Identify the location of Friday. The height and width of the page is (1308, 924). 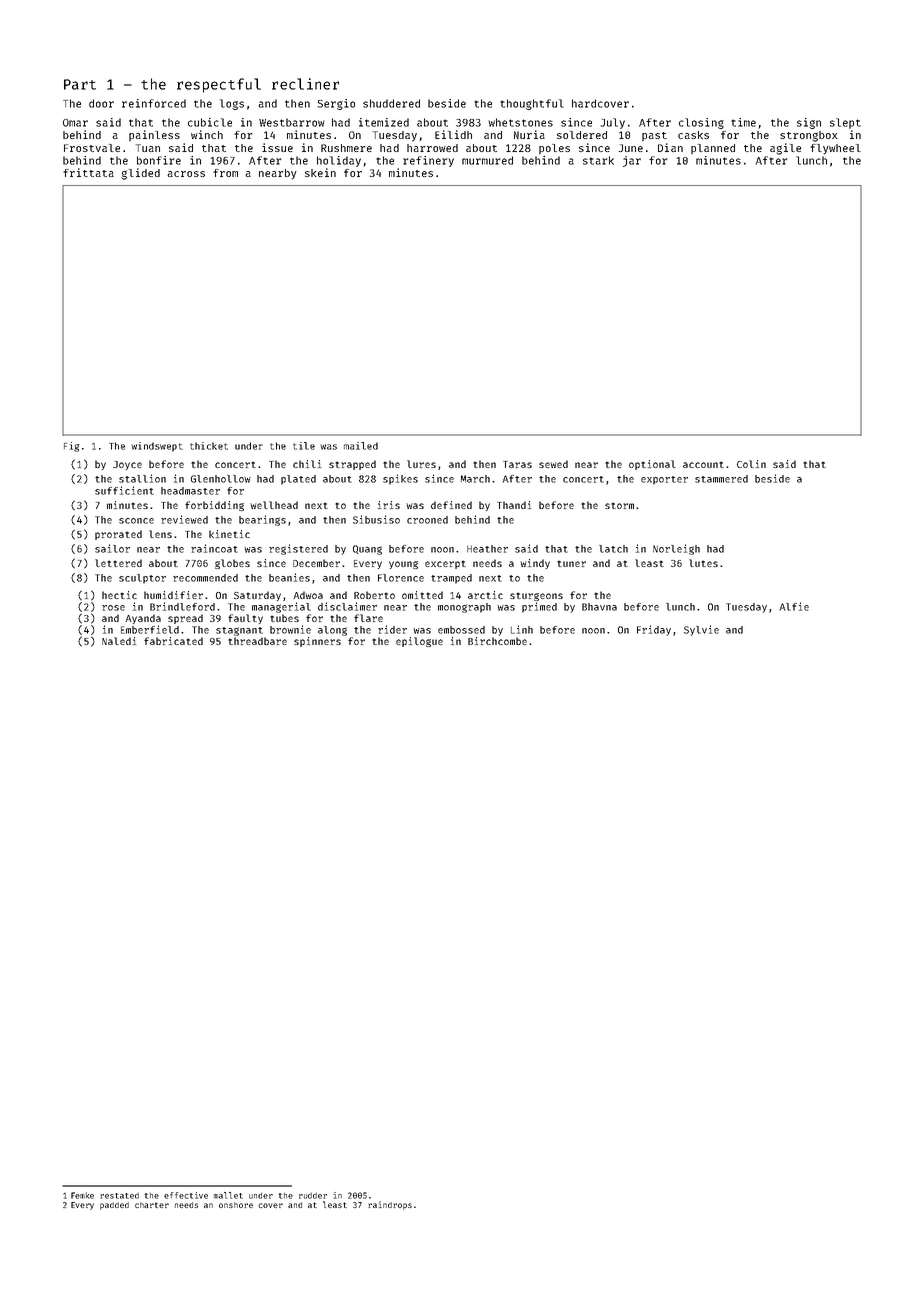
(654, 630).
